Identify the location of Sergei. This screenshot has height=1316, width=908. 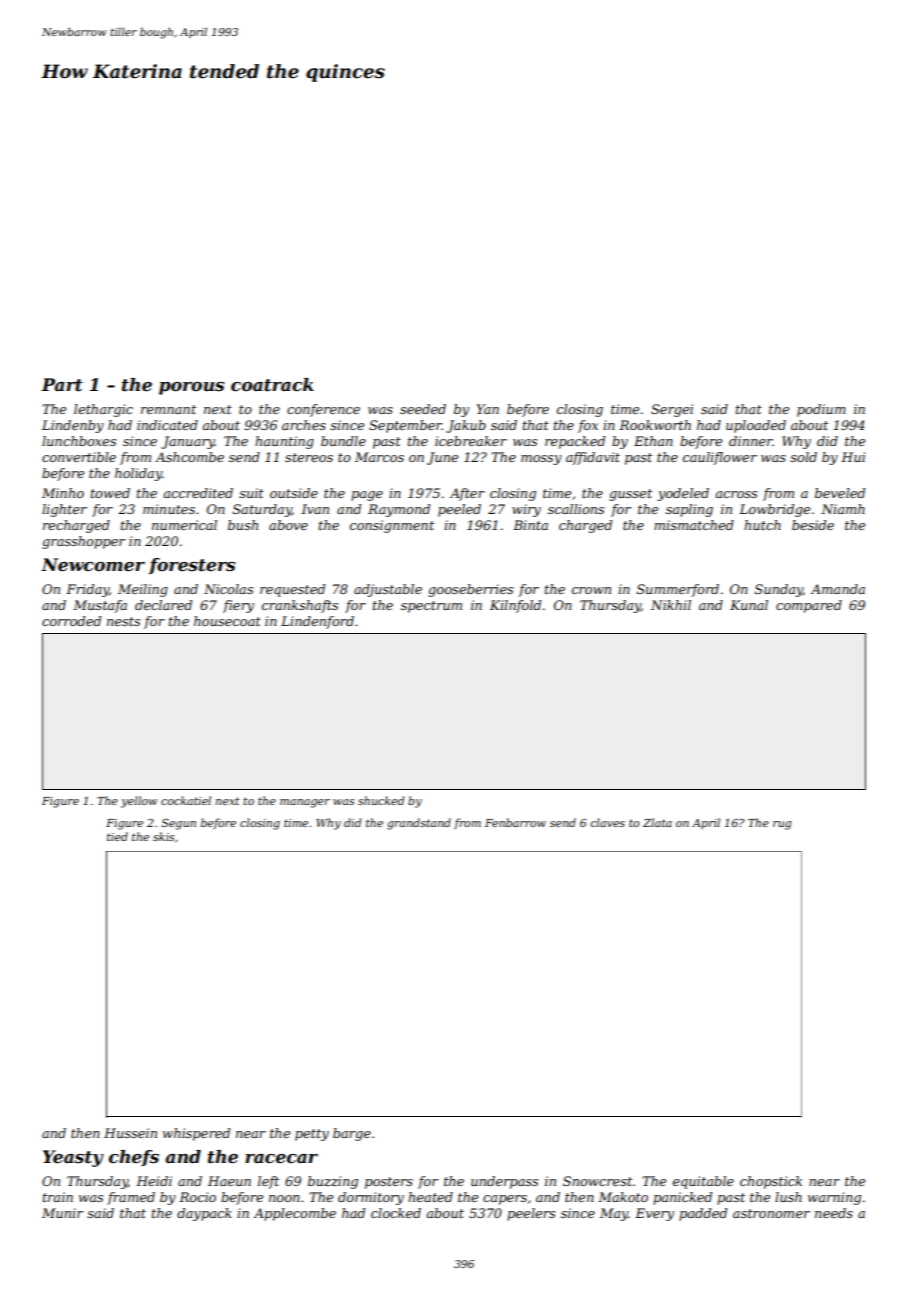
(672, 410).
